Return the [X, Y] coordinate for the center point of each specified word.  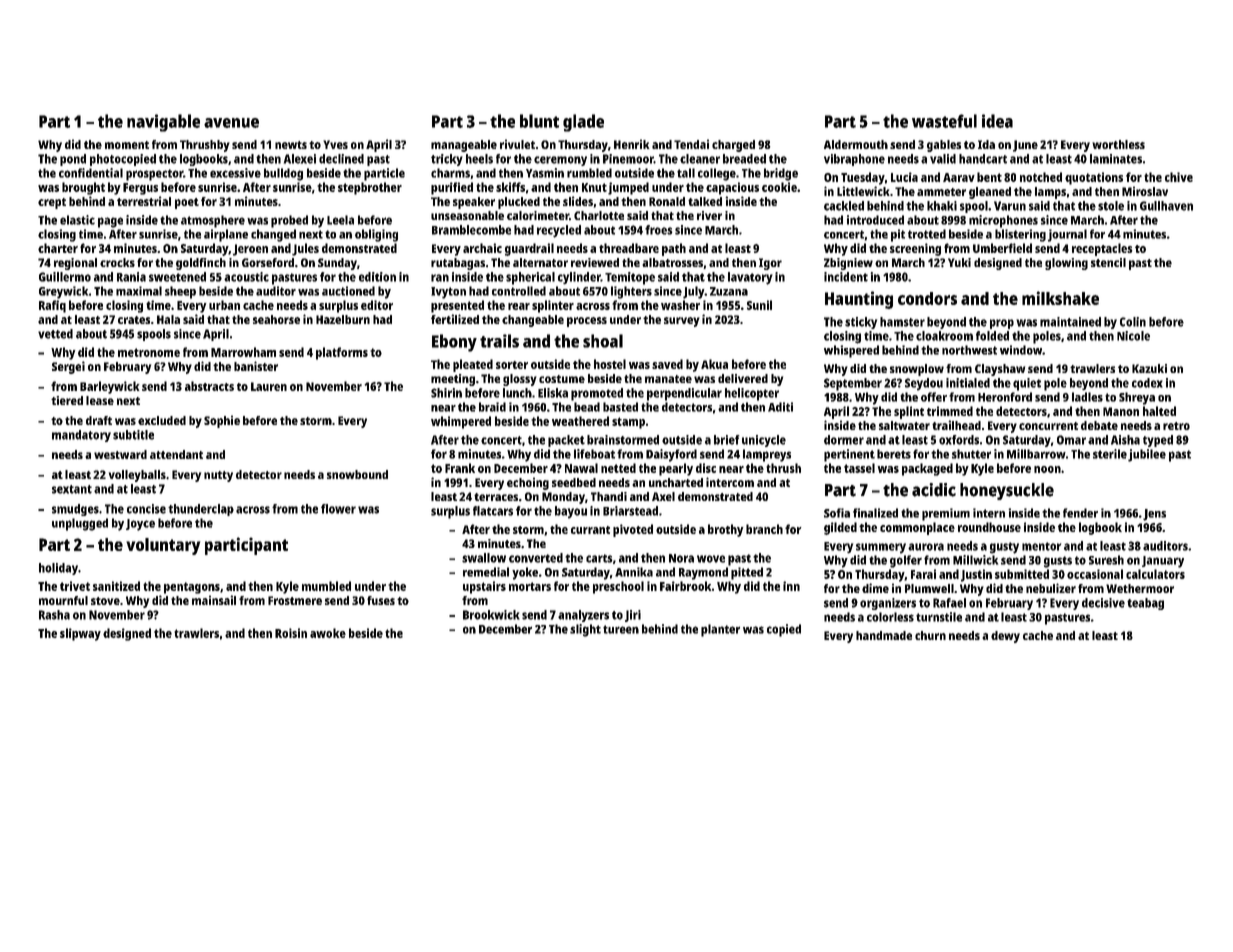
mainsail [214, 600]
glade [583, 123]
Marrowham [243, 352]
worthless [1118, 144]
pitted [747, 573]
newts [291, 145]
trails [499, 341]
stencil [1108, 262]
